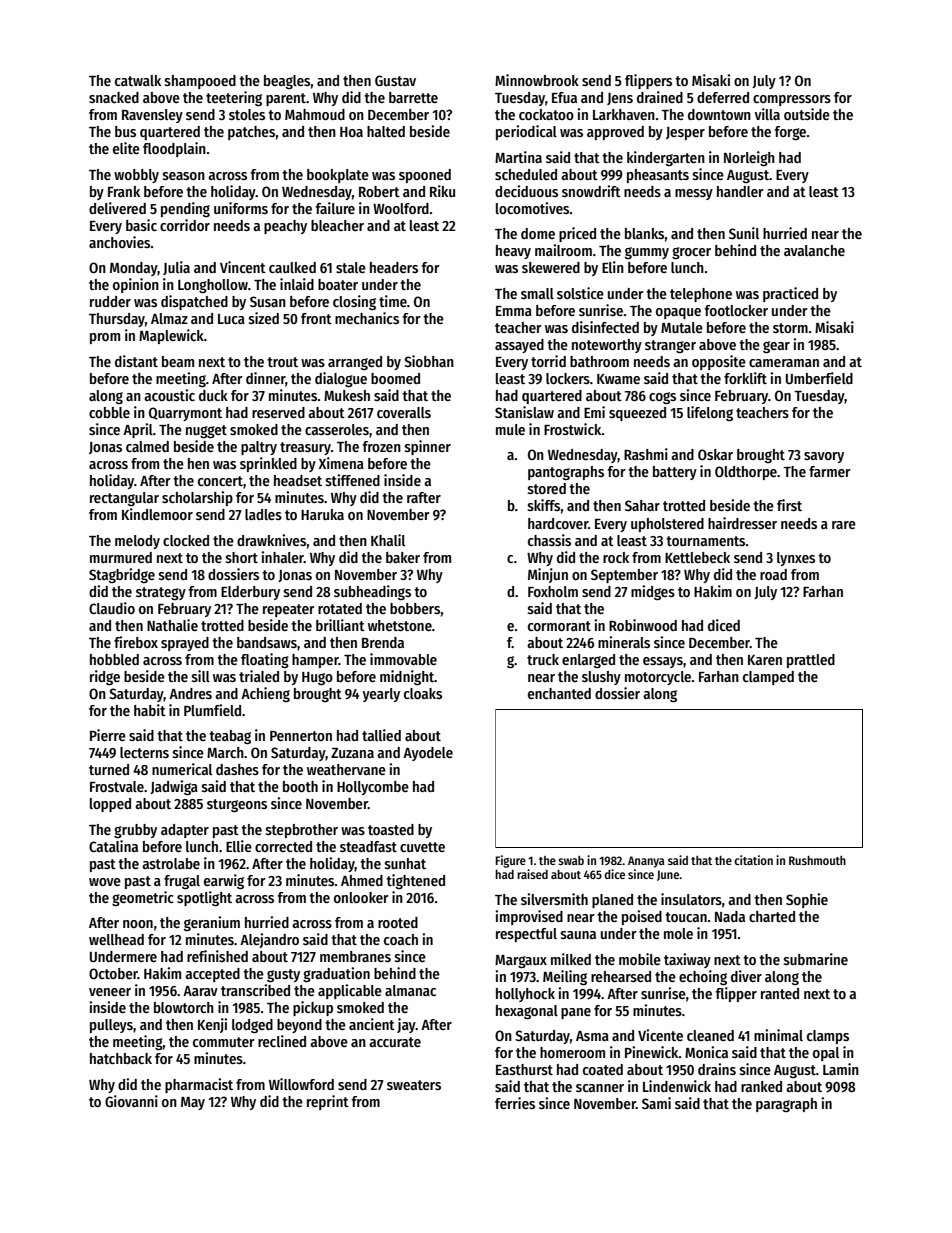  I want to click on reprint, so click(328, 1102).
